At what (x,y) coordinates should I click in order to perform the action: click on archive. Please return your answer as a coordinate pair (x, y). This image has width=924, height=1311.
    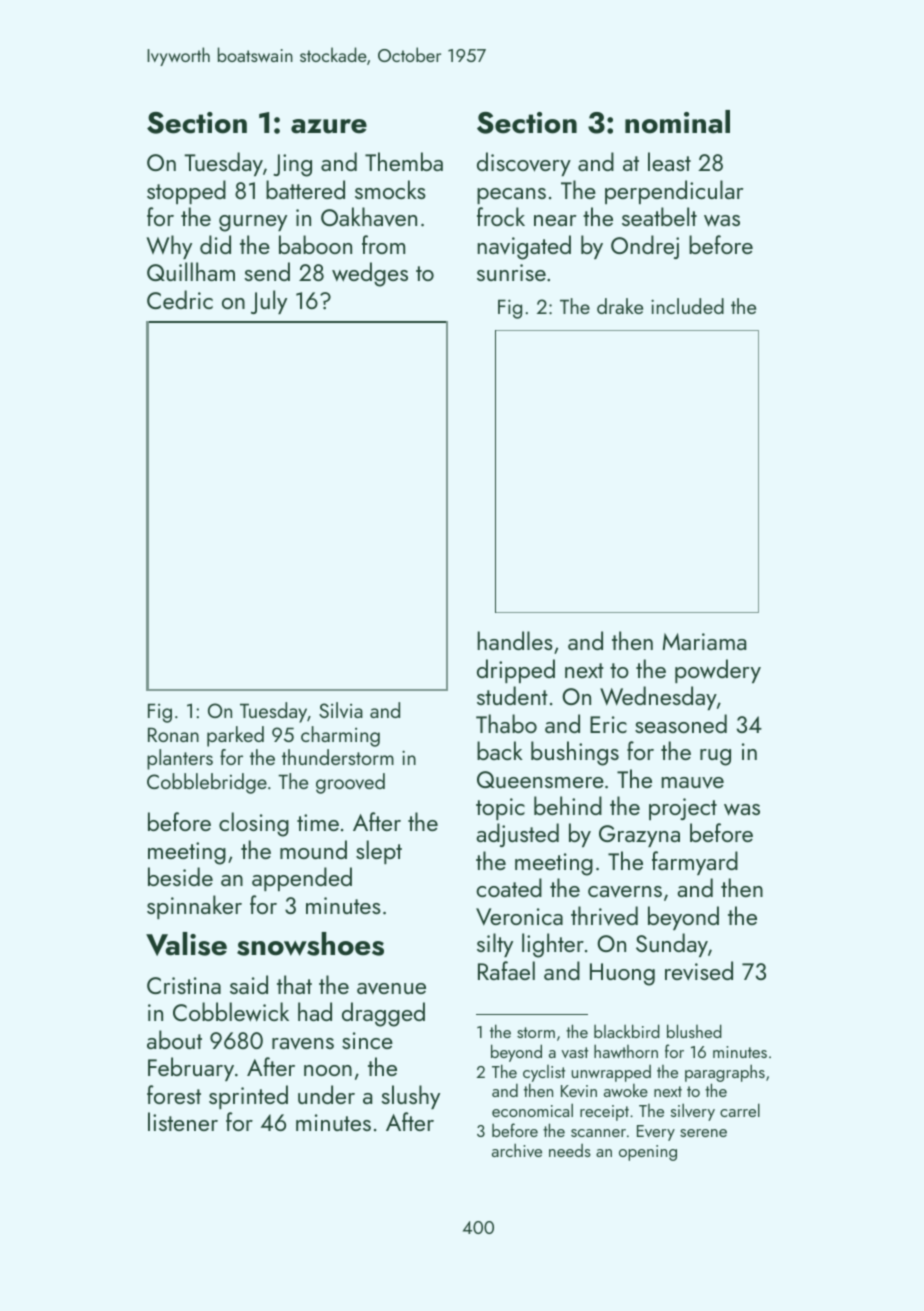
    Looking at the image, I should click on (517, 1150).
